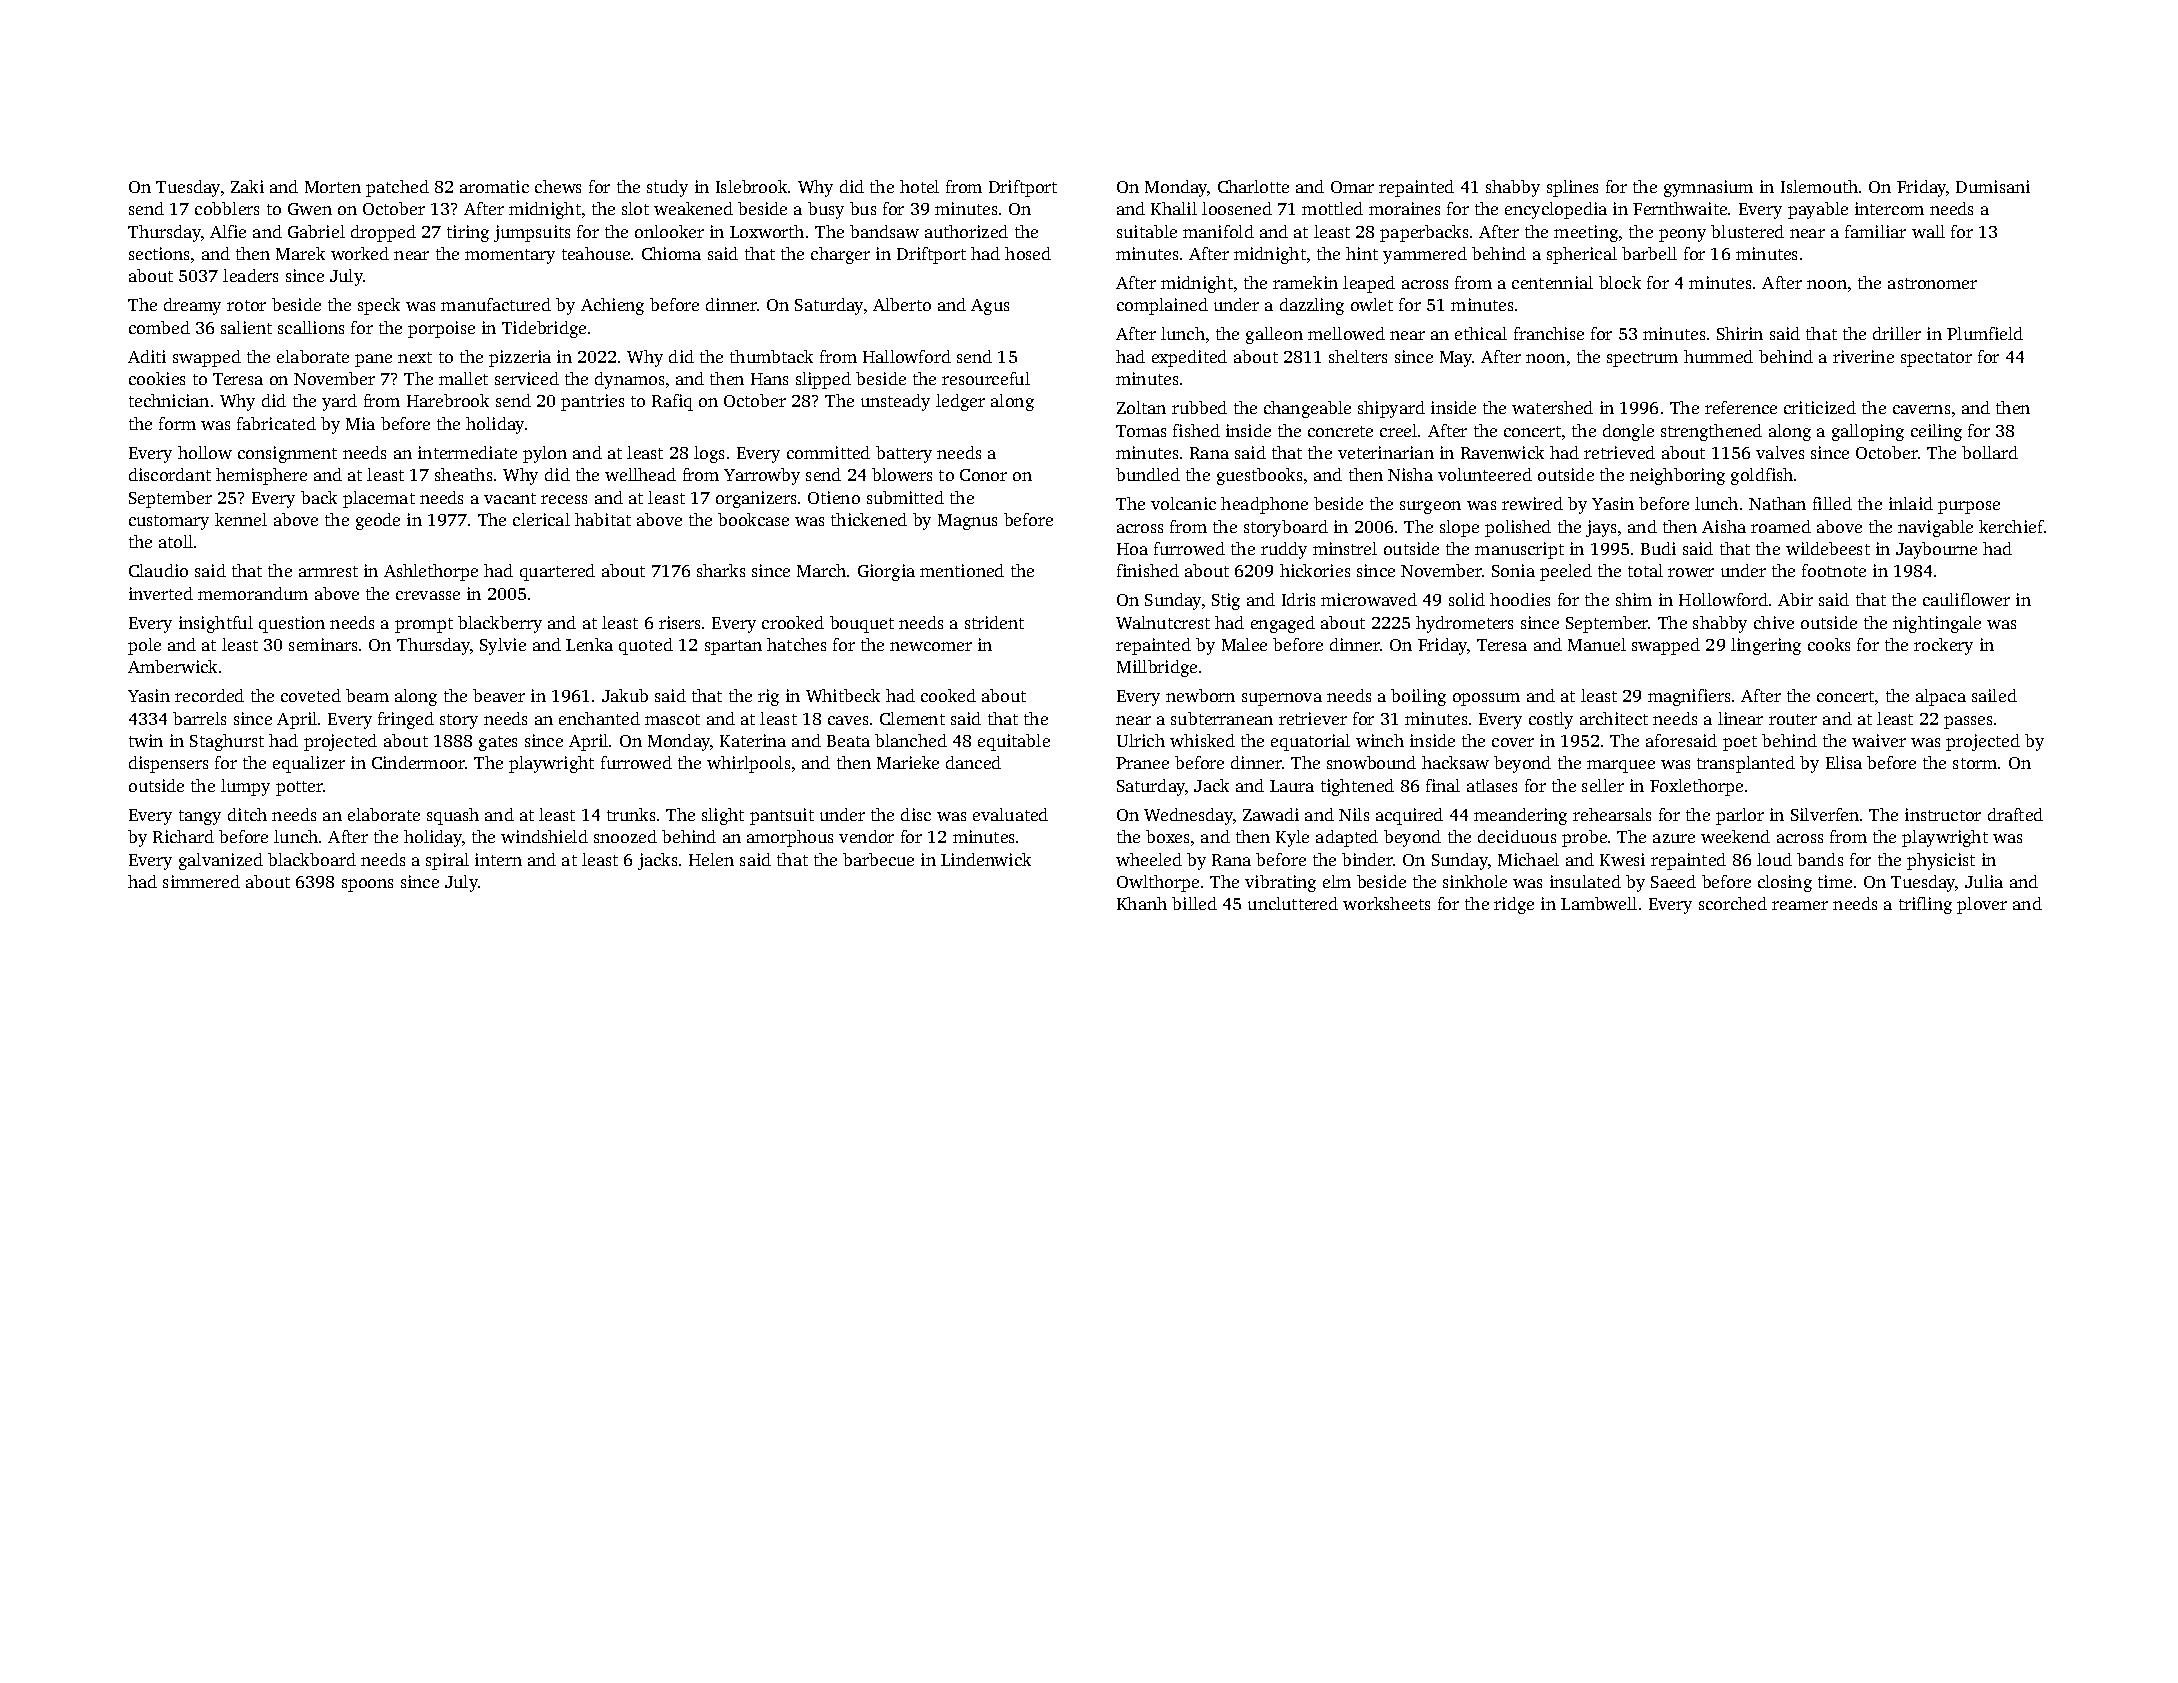 Image resolution: width=2178 pixels, height=1683 pixels. Describe the element at coordinates (360, 423) in the image. I see `Mia` at that location.
